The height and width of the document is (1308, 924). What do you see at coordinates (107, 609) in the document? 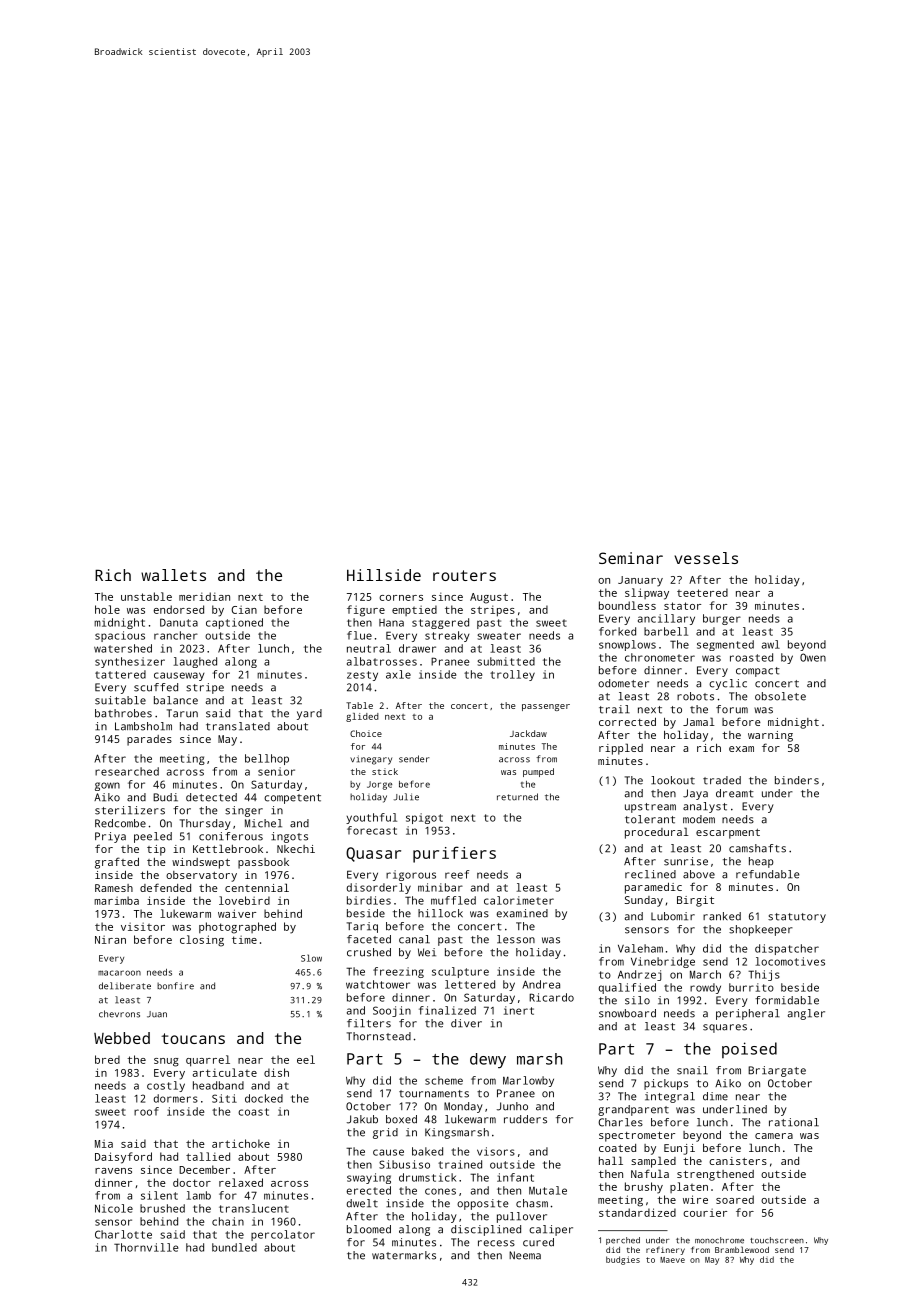
I see `hole` at bounding box center [107, 609].
